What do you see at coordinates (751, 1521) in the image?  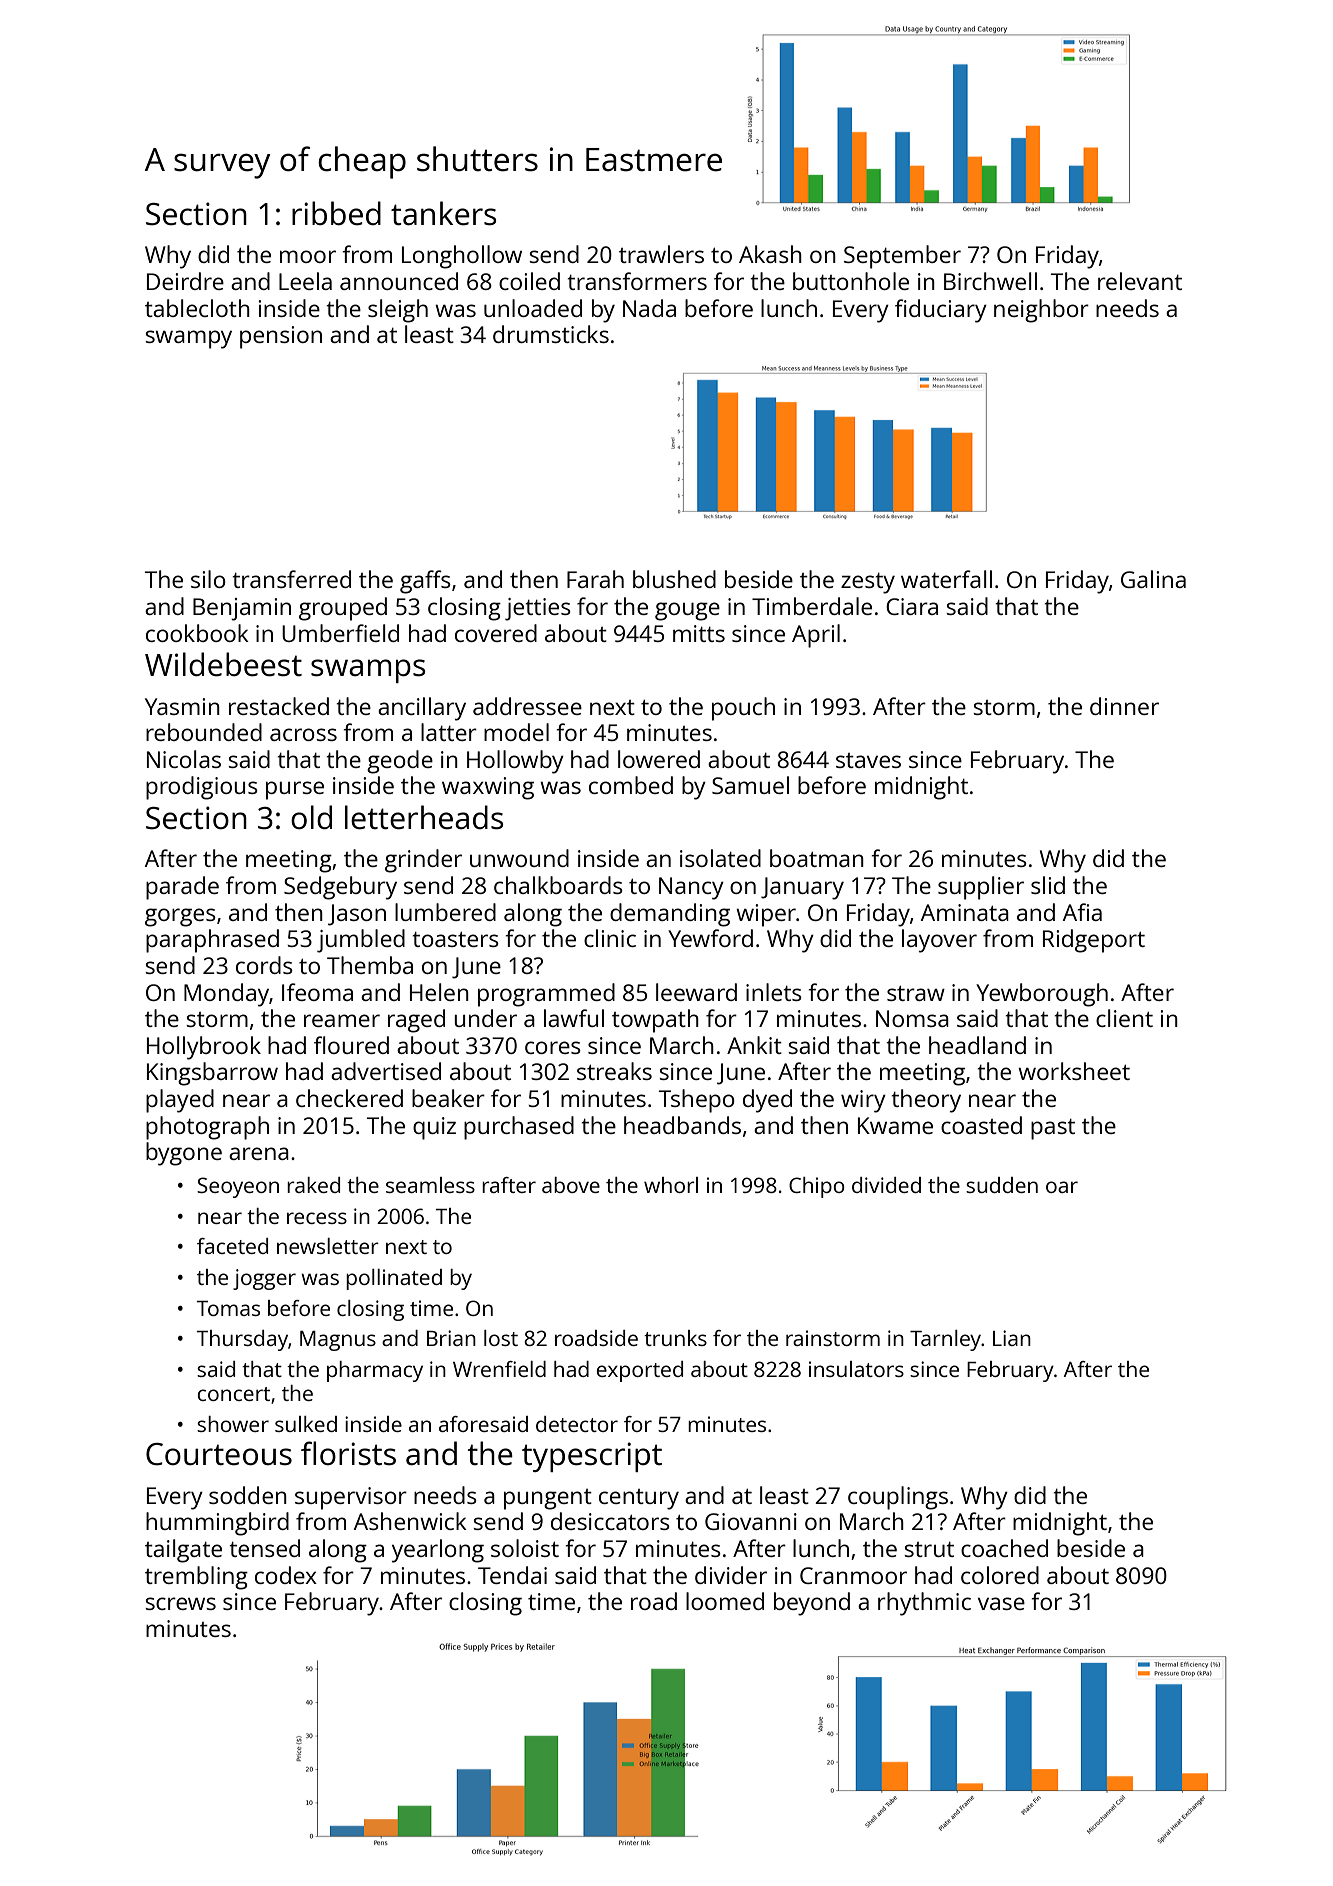 I see `Giovanni` at bounding box center [751, 1521].
